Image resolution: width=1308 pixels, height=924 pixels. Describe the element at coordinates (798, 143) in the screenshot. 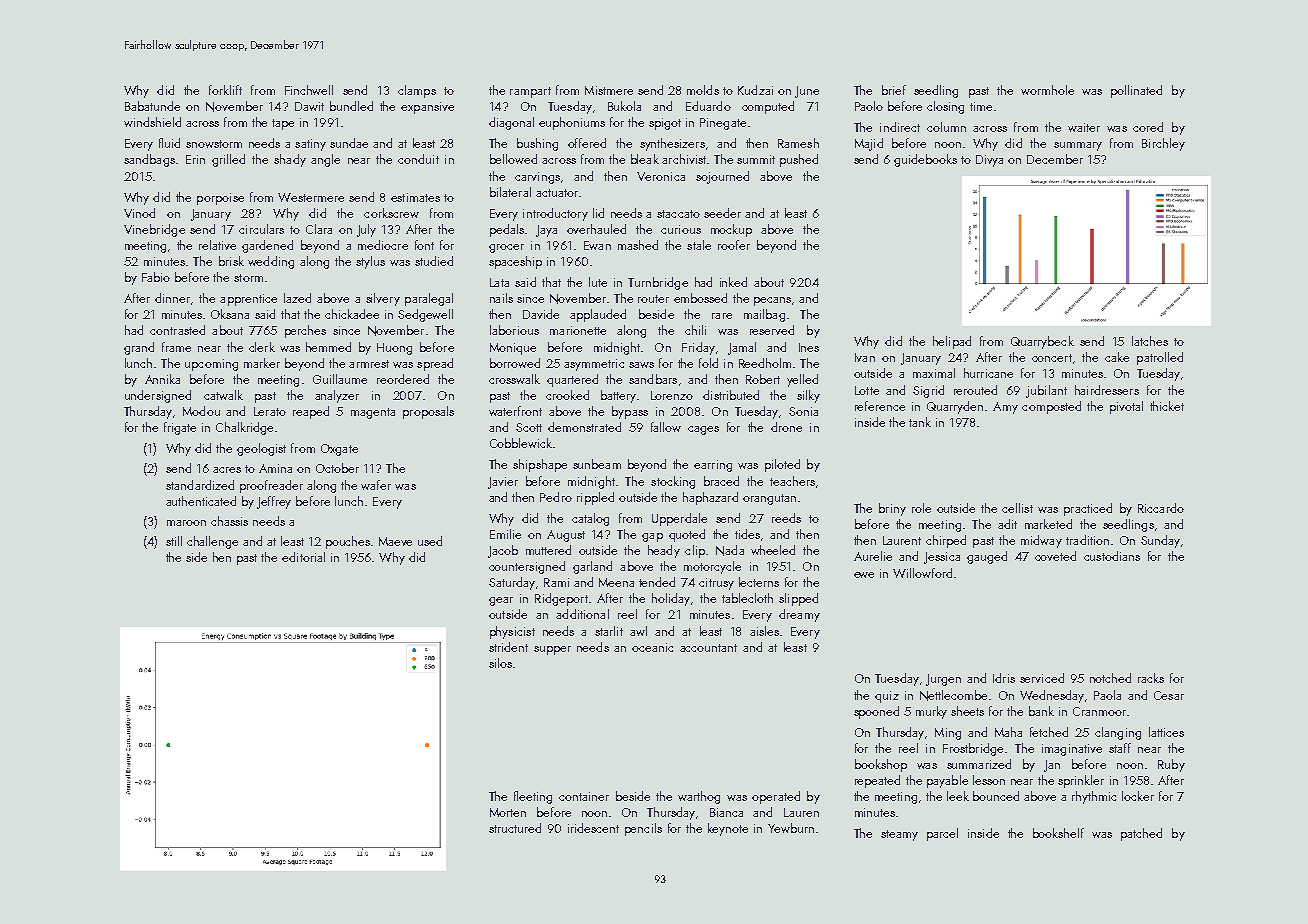

I see `Ramesh` at that location.
